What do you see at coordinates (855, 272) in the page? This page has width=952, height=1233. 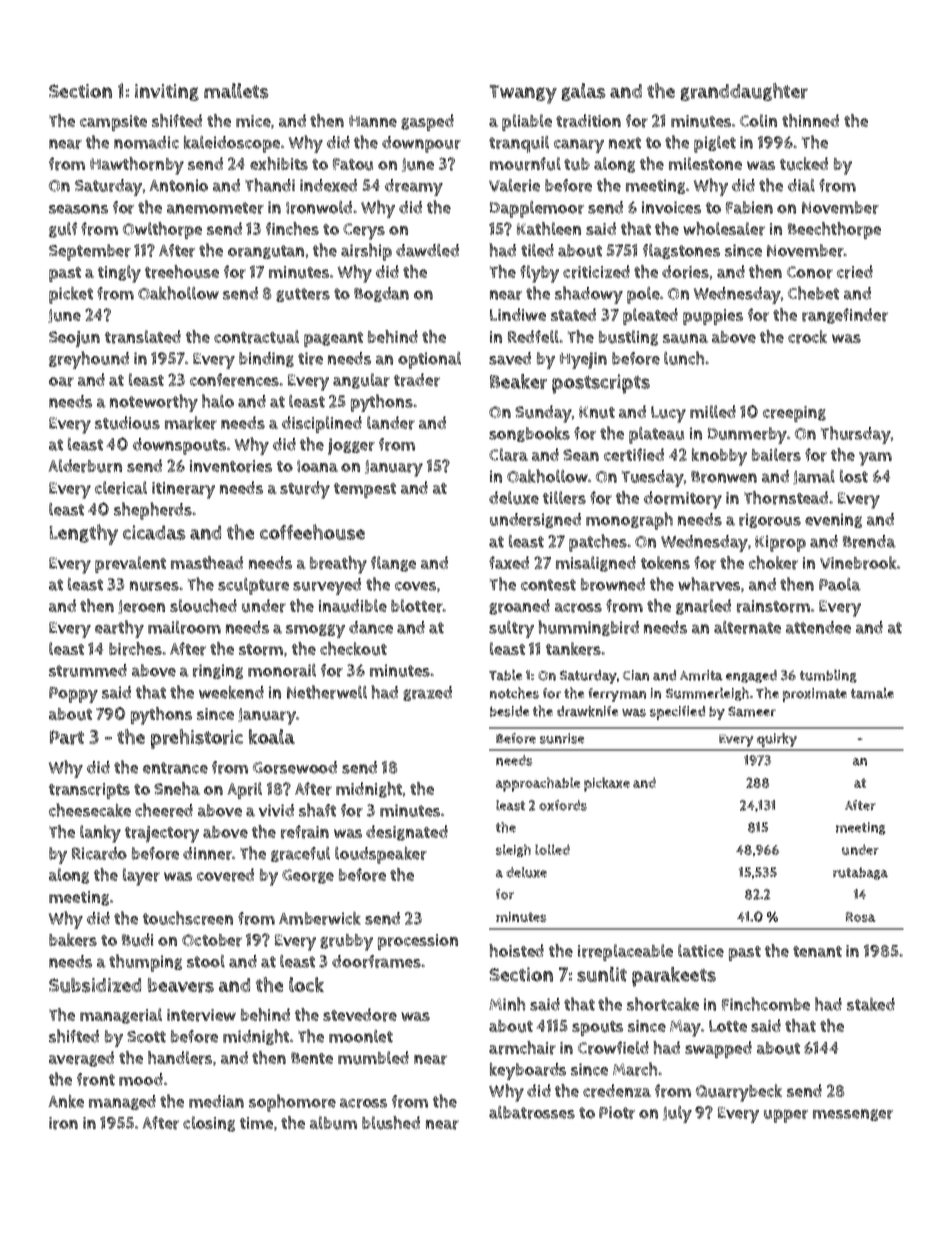 I see `cried` at bounding box center [855, 272].
